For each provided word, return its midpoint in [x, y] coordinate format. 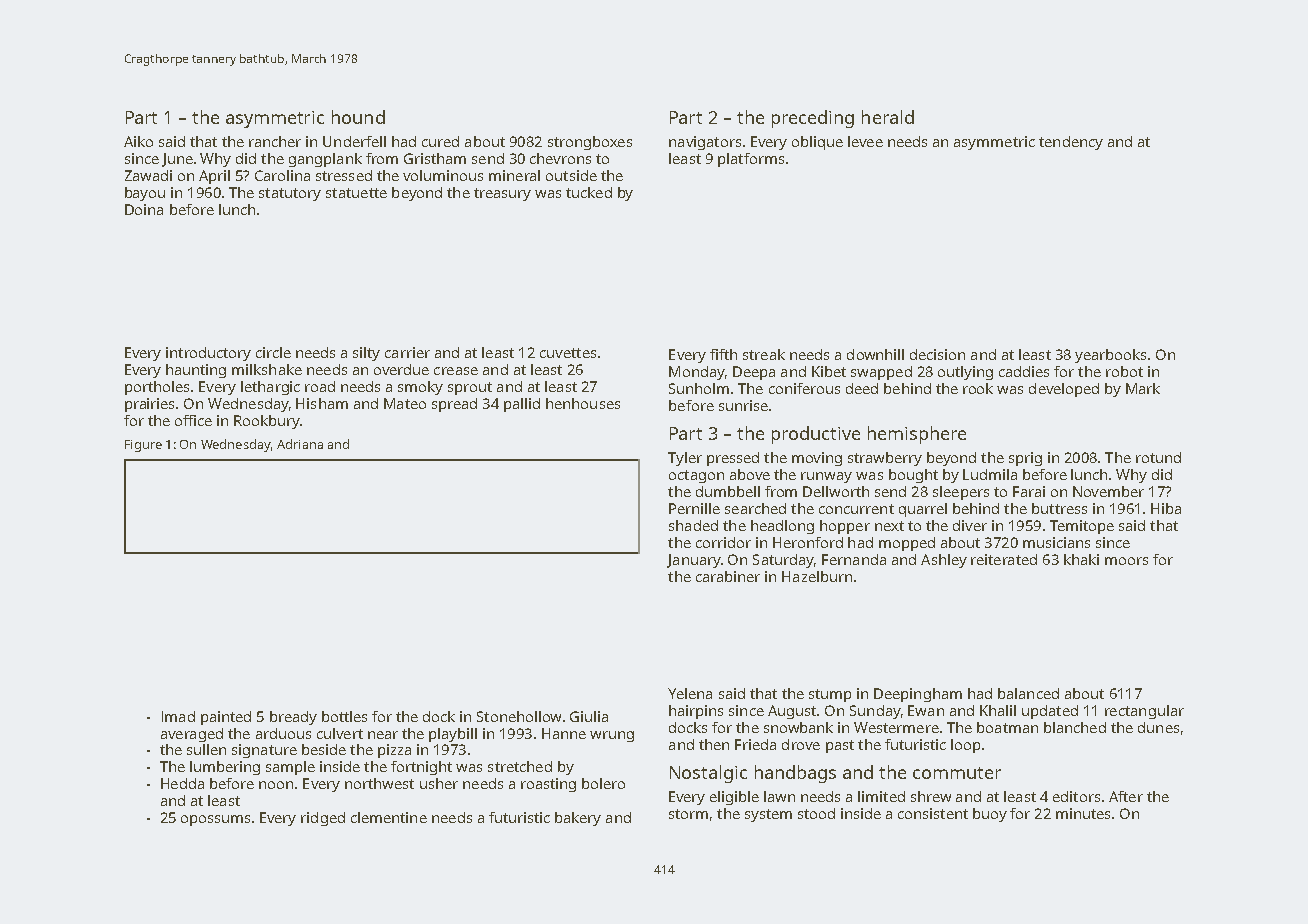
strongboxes [590, 143]
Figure [143, 446]
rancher [275, 141]
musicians [1056, 542]
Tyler [685, 459]
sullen [206, 749]
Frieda [755, 744]
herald [888, 117]
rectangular [1144, 712]
